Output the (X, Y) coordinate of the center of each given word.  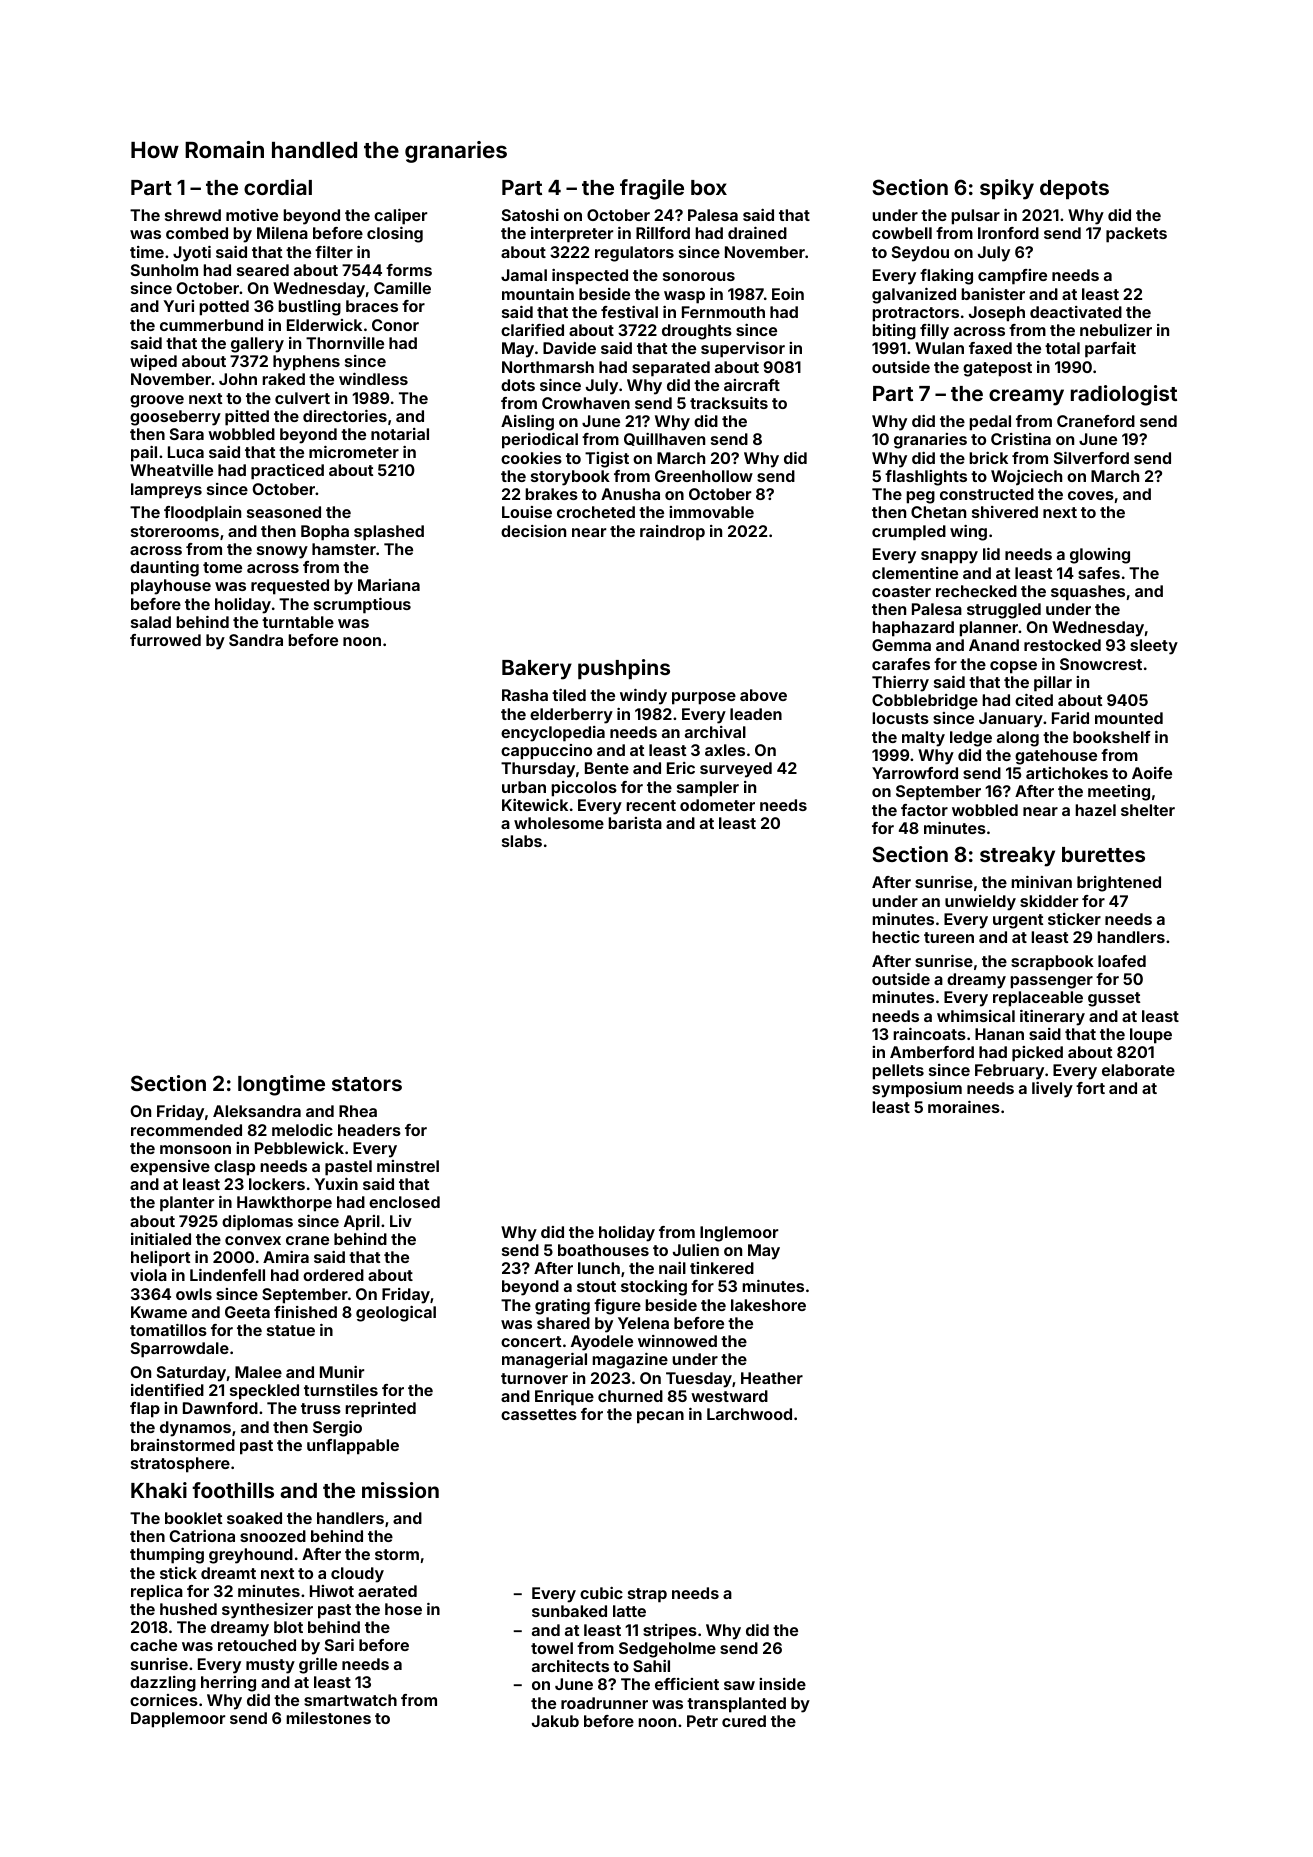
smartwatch (350, 1700)
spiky (1007, 189)
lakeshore (768, 1305)
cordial (278, 187)
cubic (601, 1593)
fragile (652, 189)
